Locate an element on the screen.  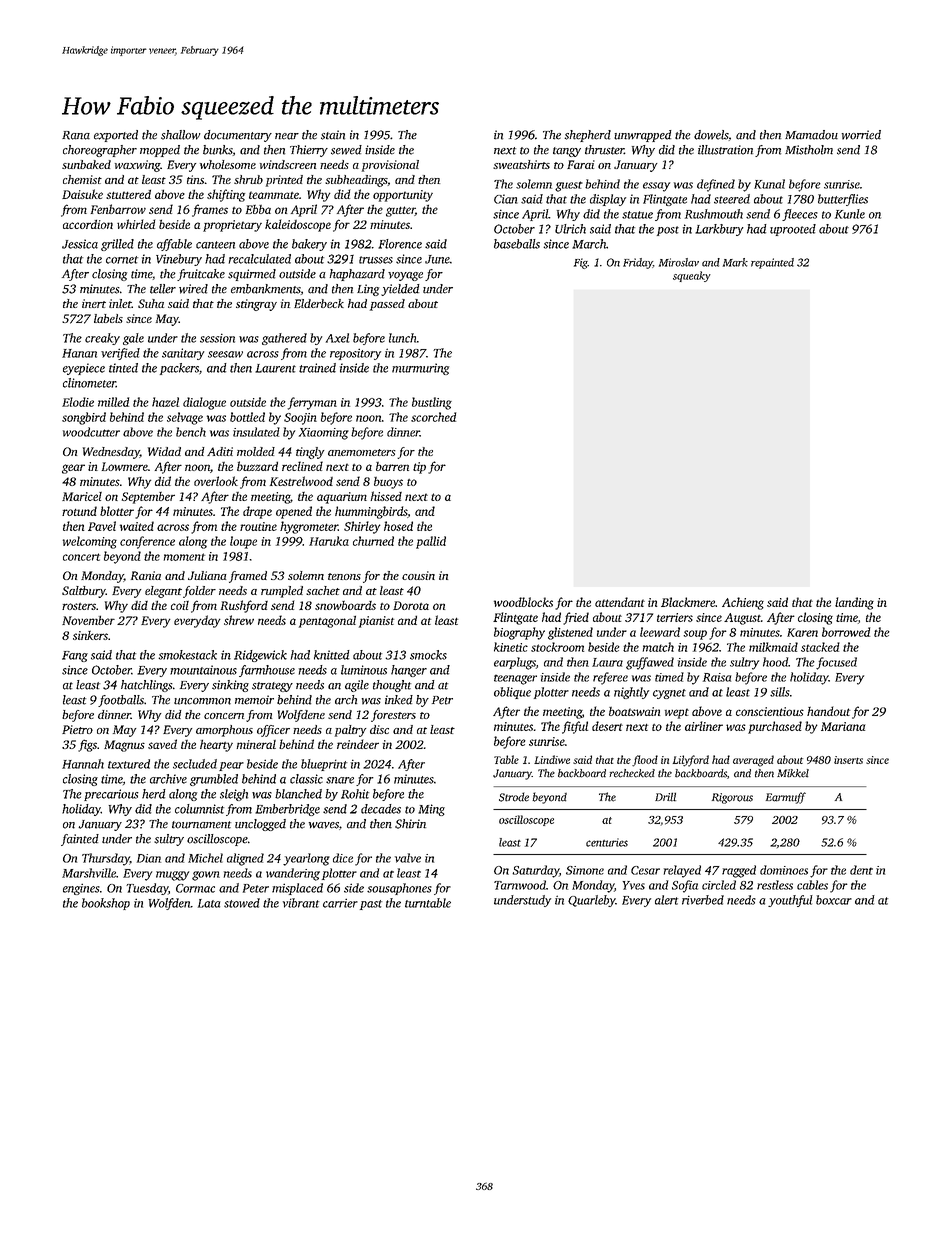
scorched is located at coordinates (433, 417).
